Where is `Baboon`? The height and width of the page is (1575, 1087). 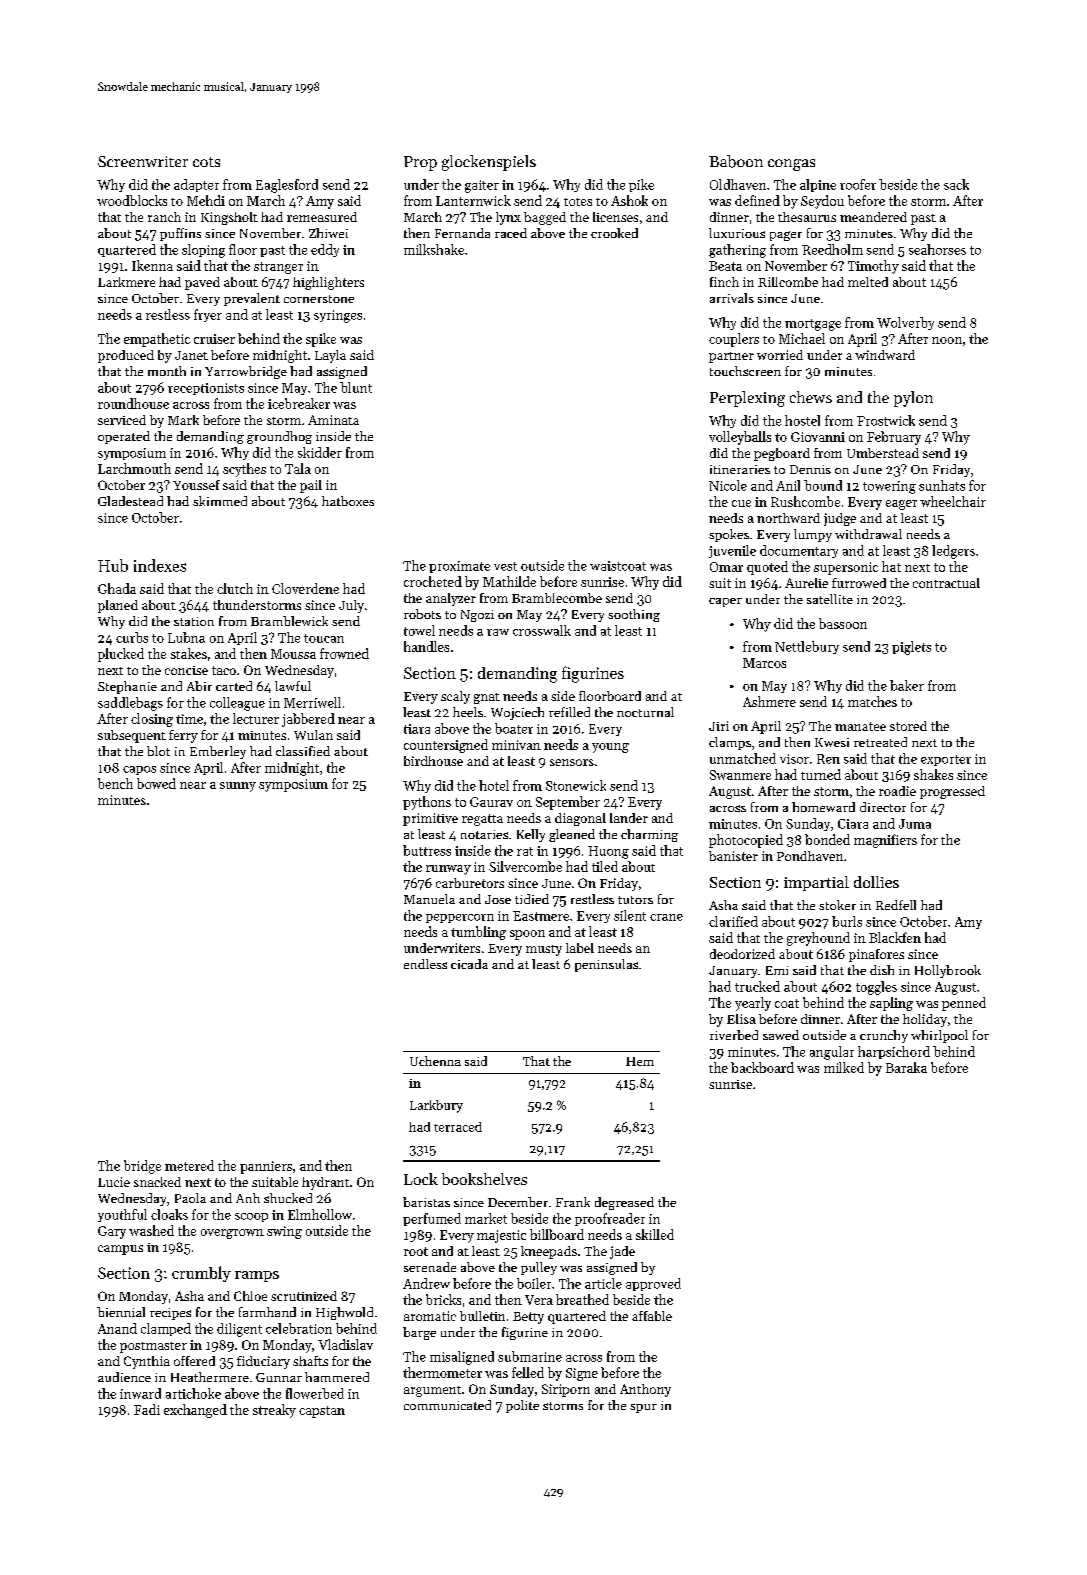 Baboon is located at coordinates (736, 161).
